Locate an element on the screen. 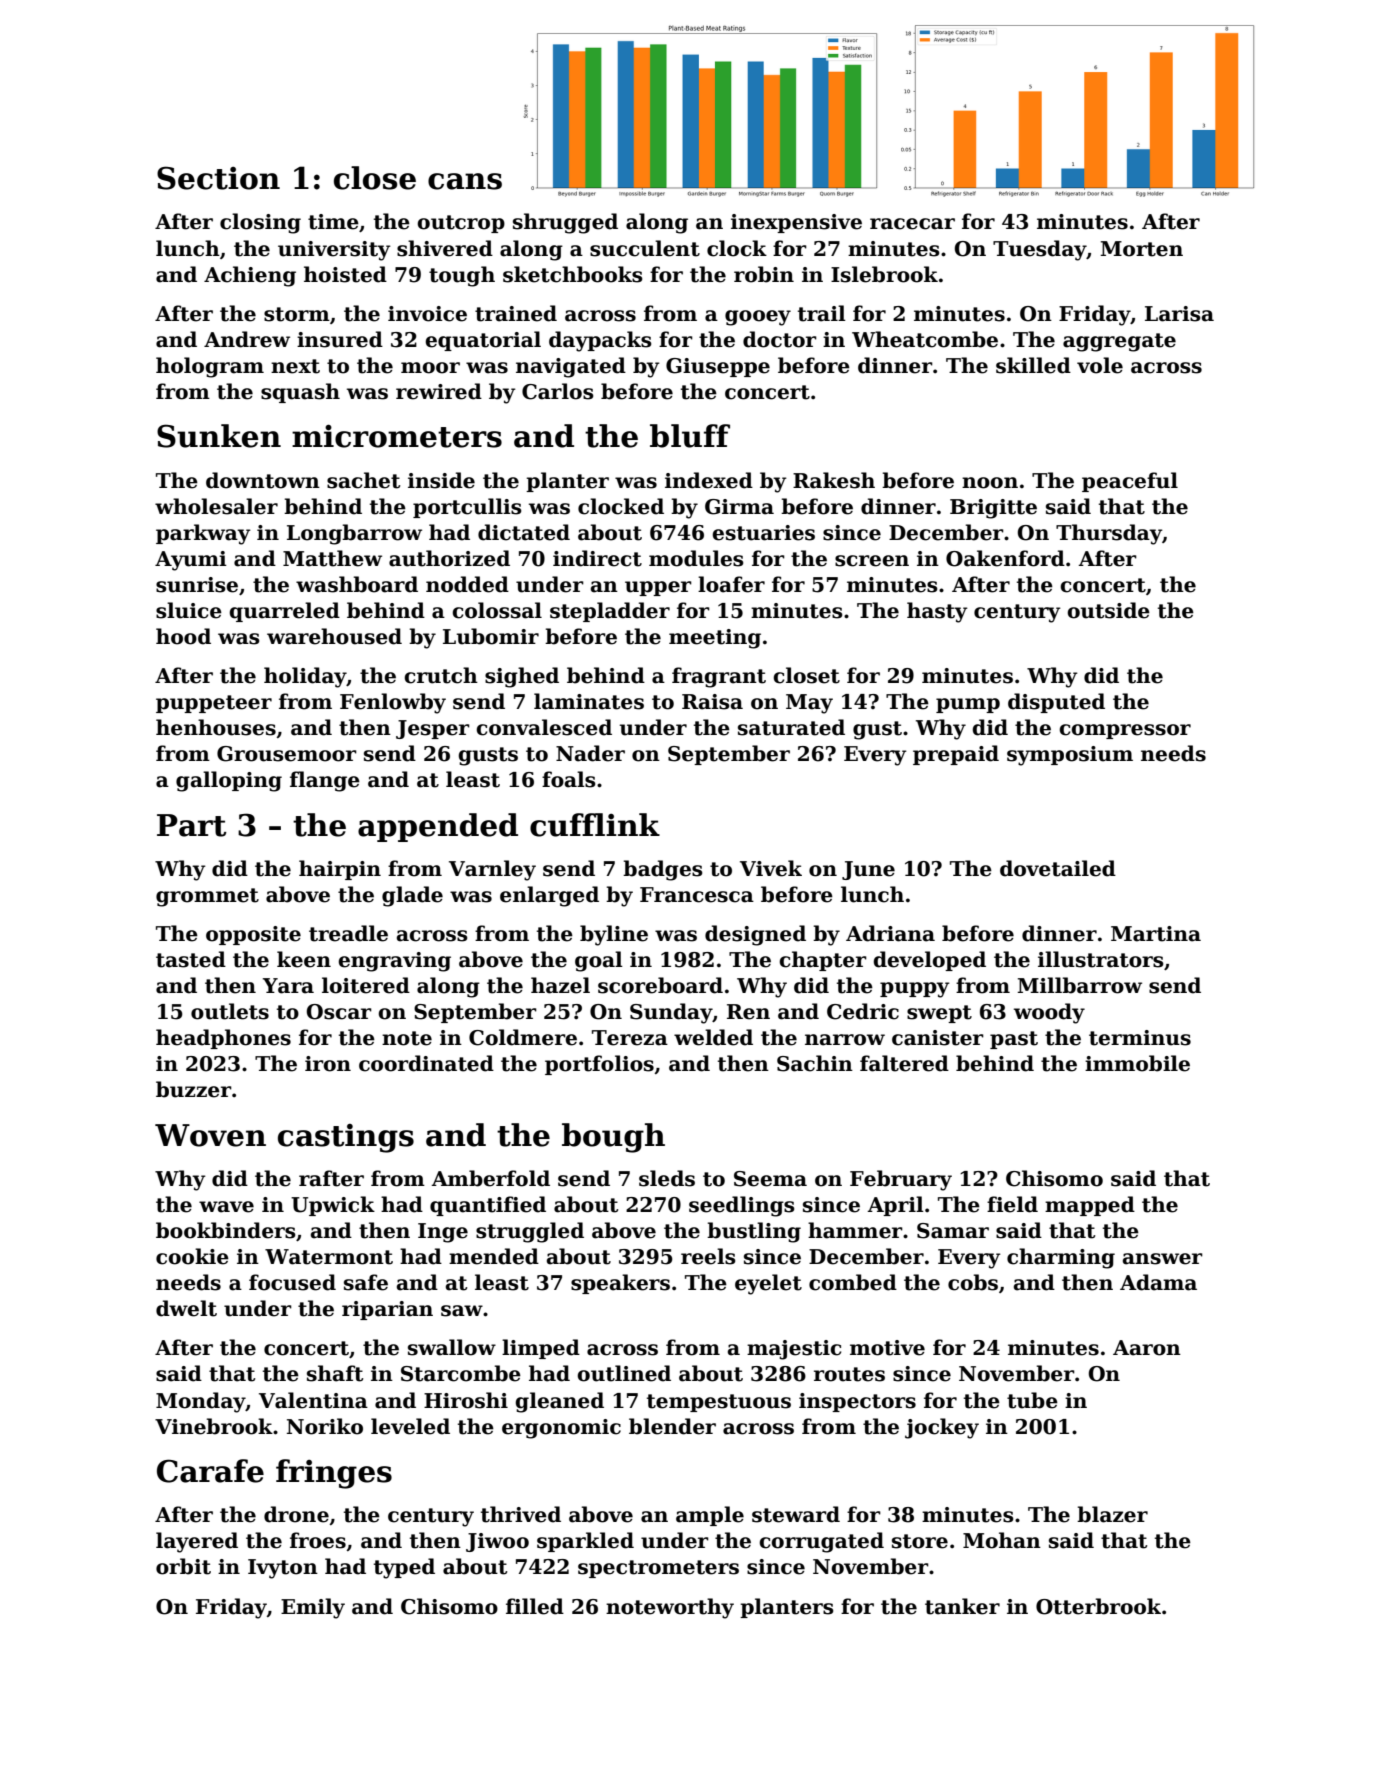 The height and width of the screenshot is (1777, 1373). Raisa is located at coordinates (712, 702).
